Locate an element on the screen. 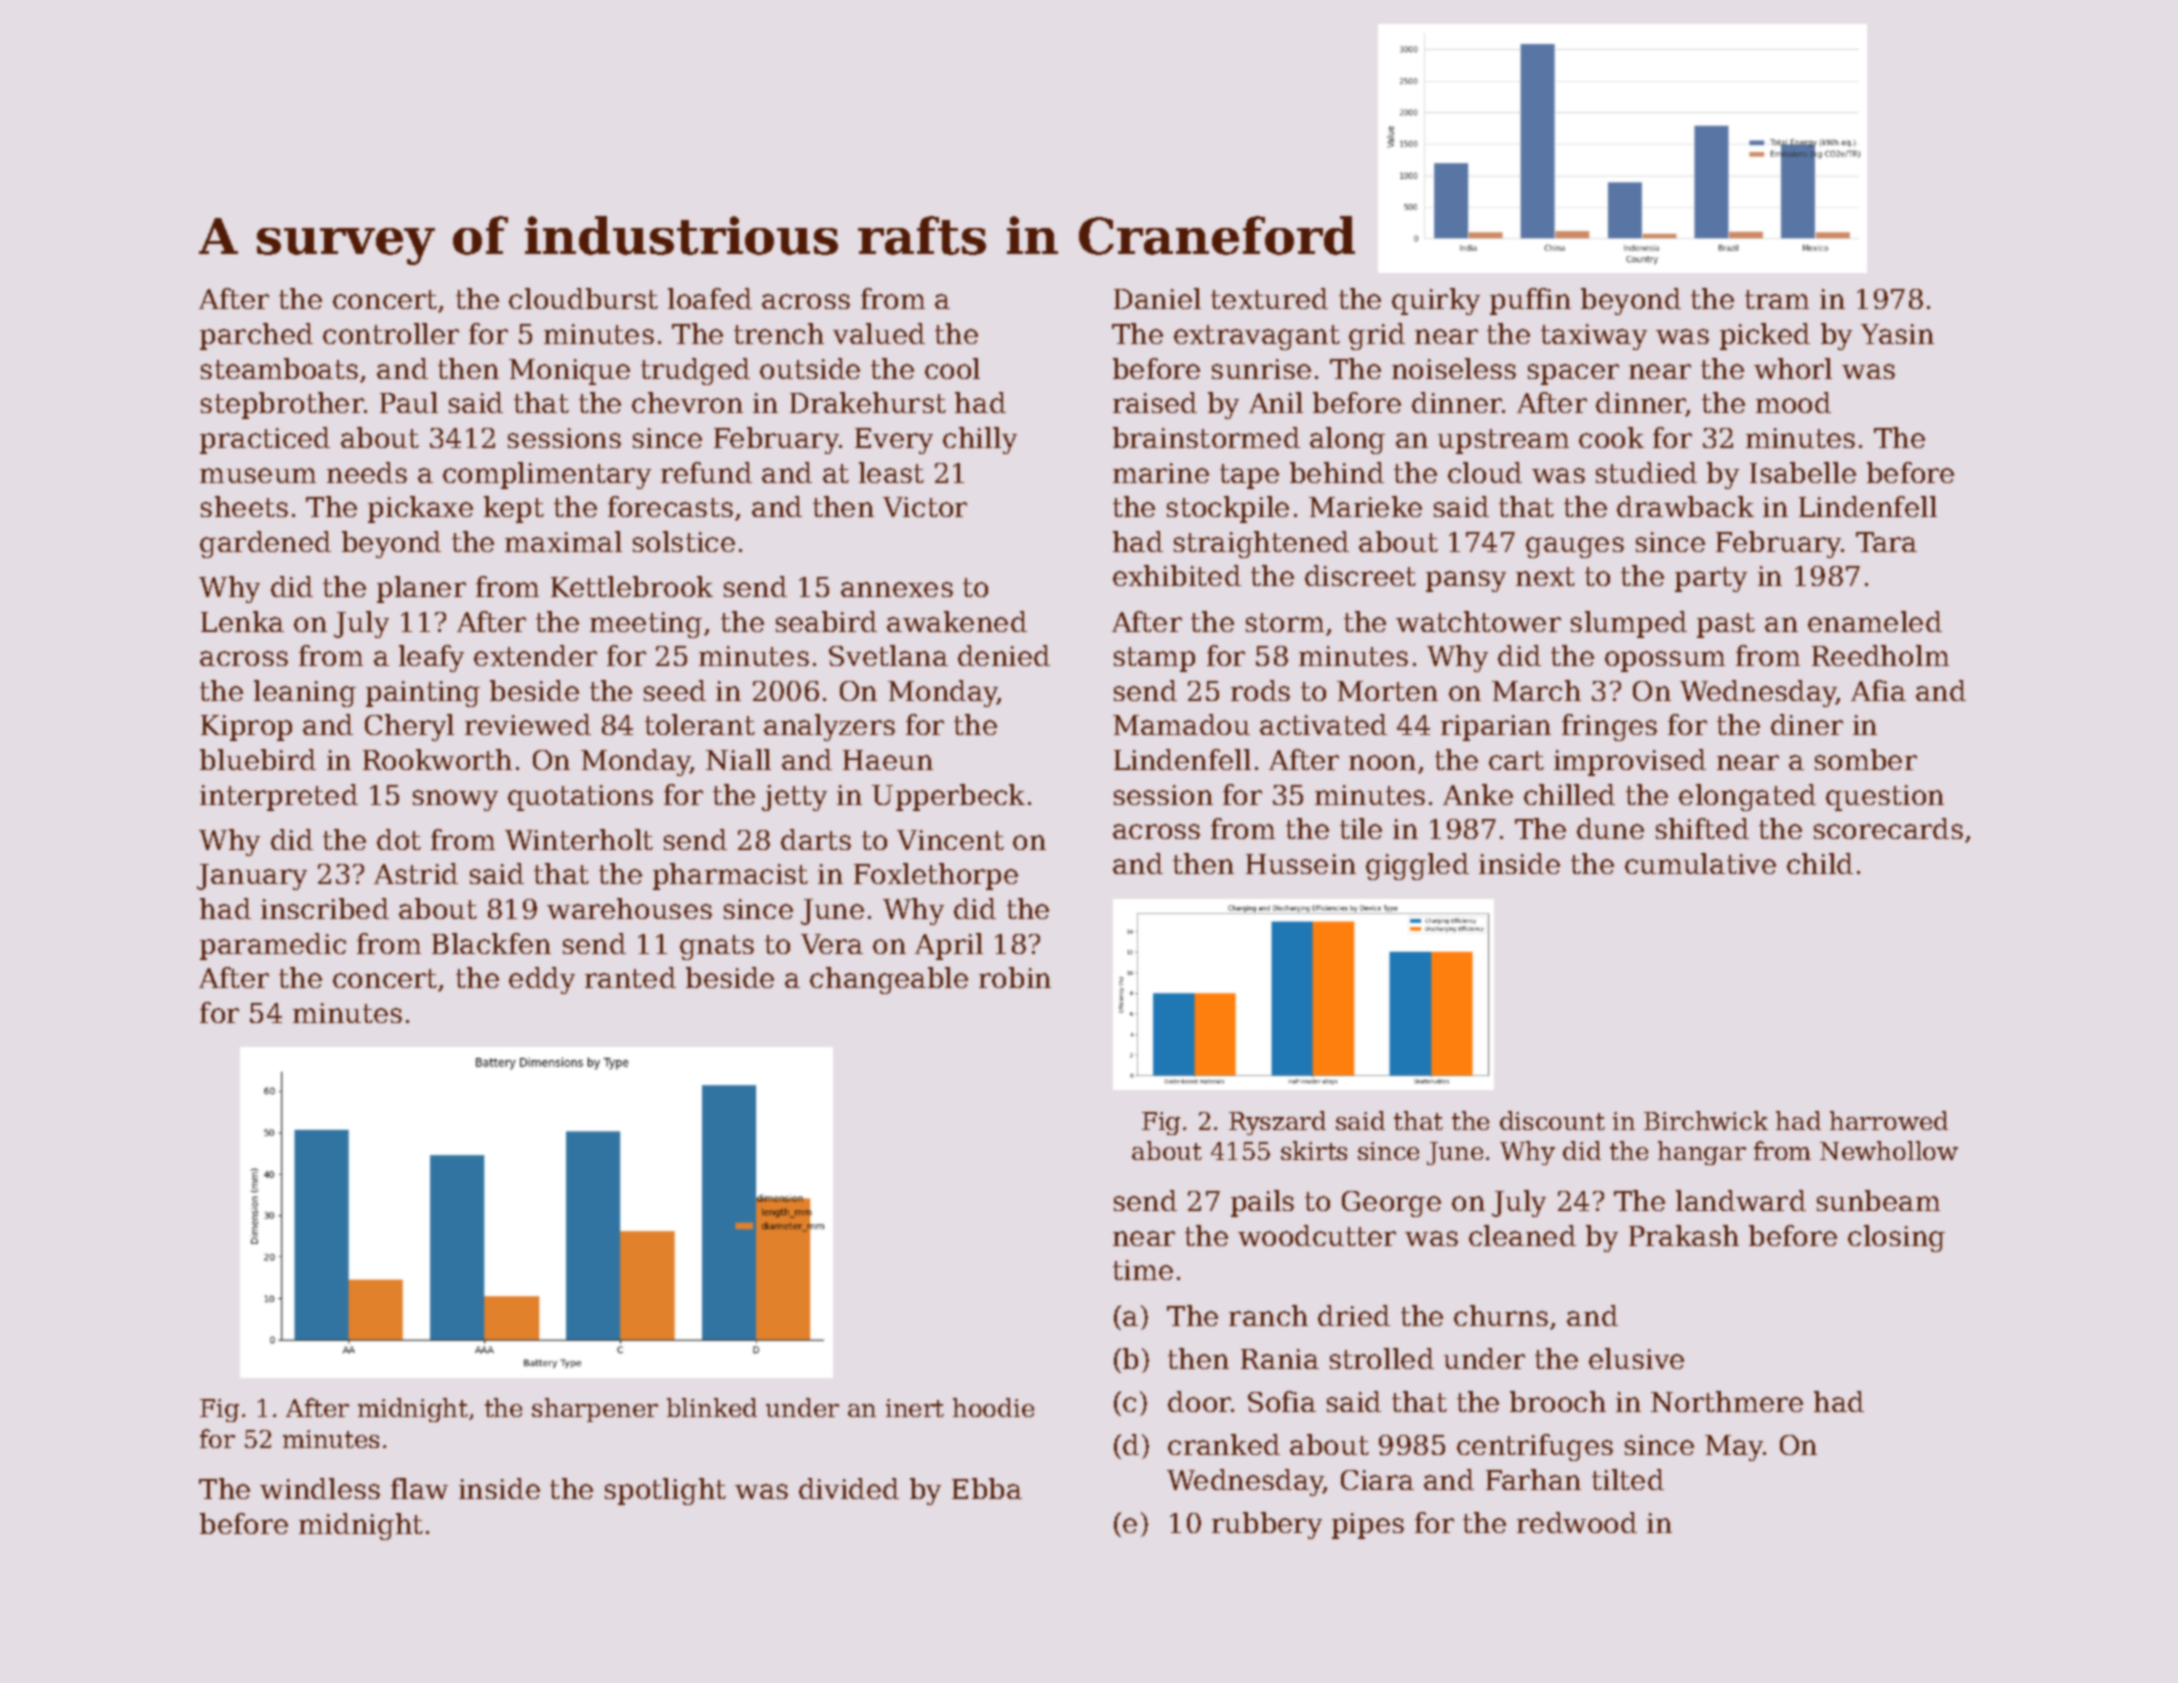  inert is located at coordinates (915, 1408).
